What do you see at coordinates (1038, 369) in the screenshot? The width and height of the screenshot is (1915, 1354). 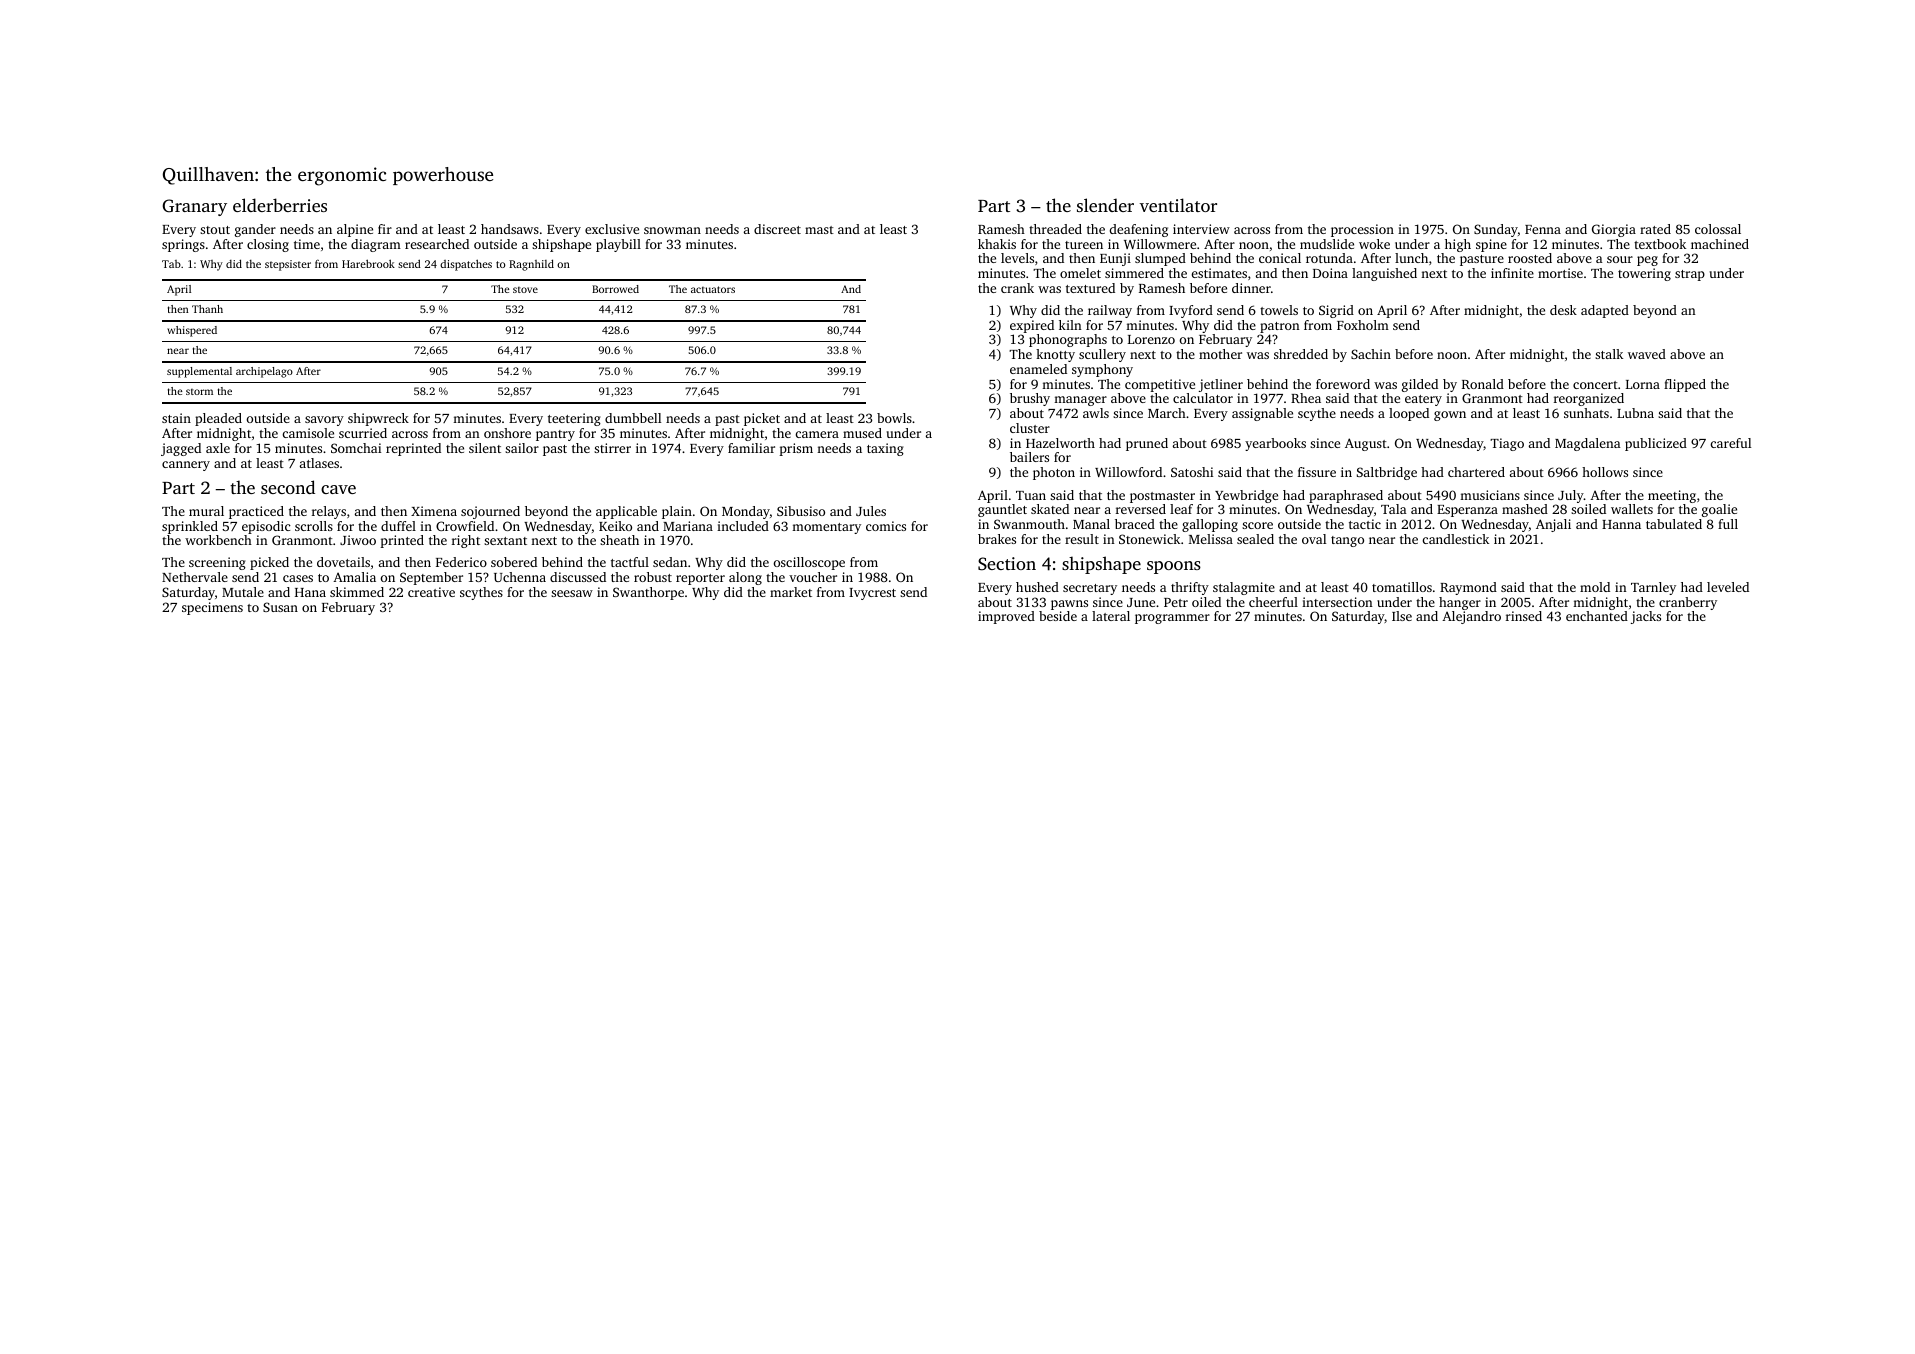 I see `enameled` at bounding box center [1038, 369].
